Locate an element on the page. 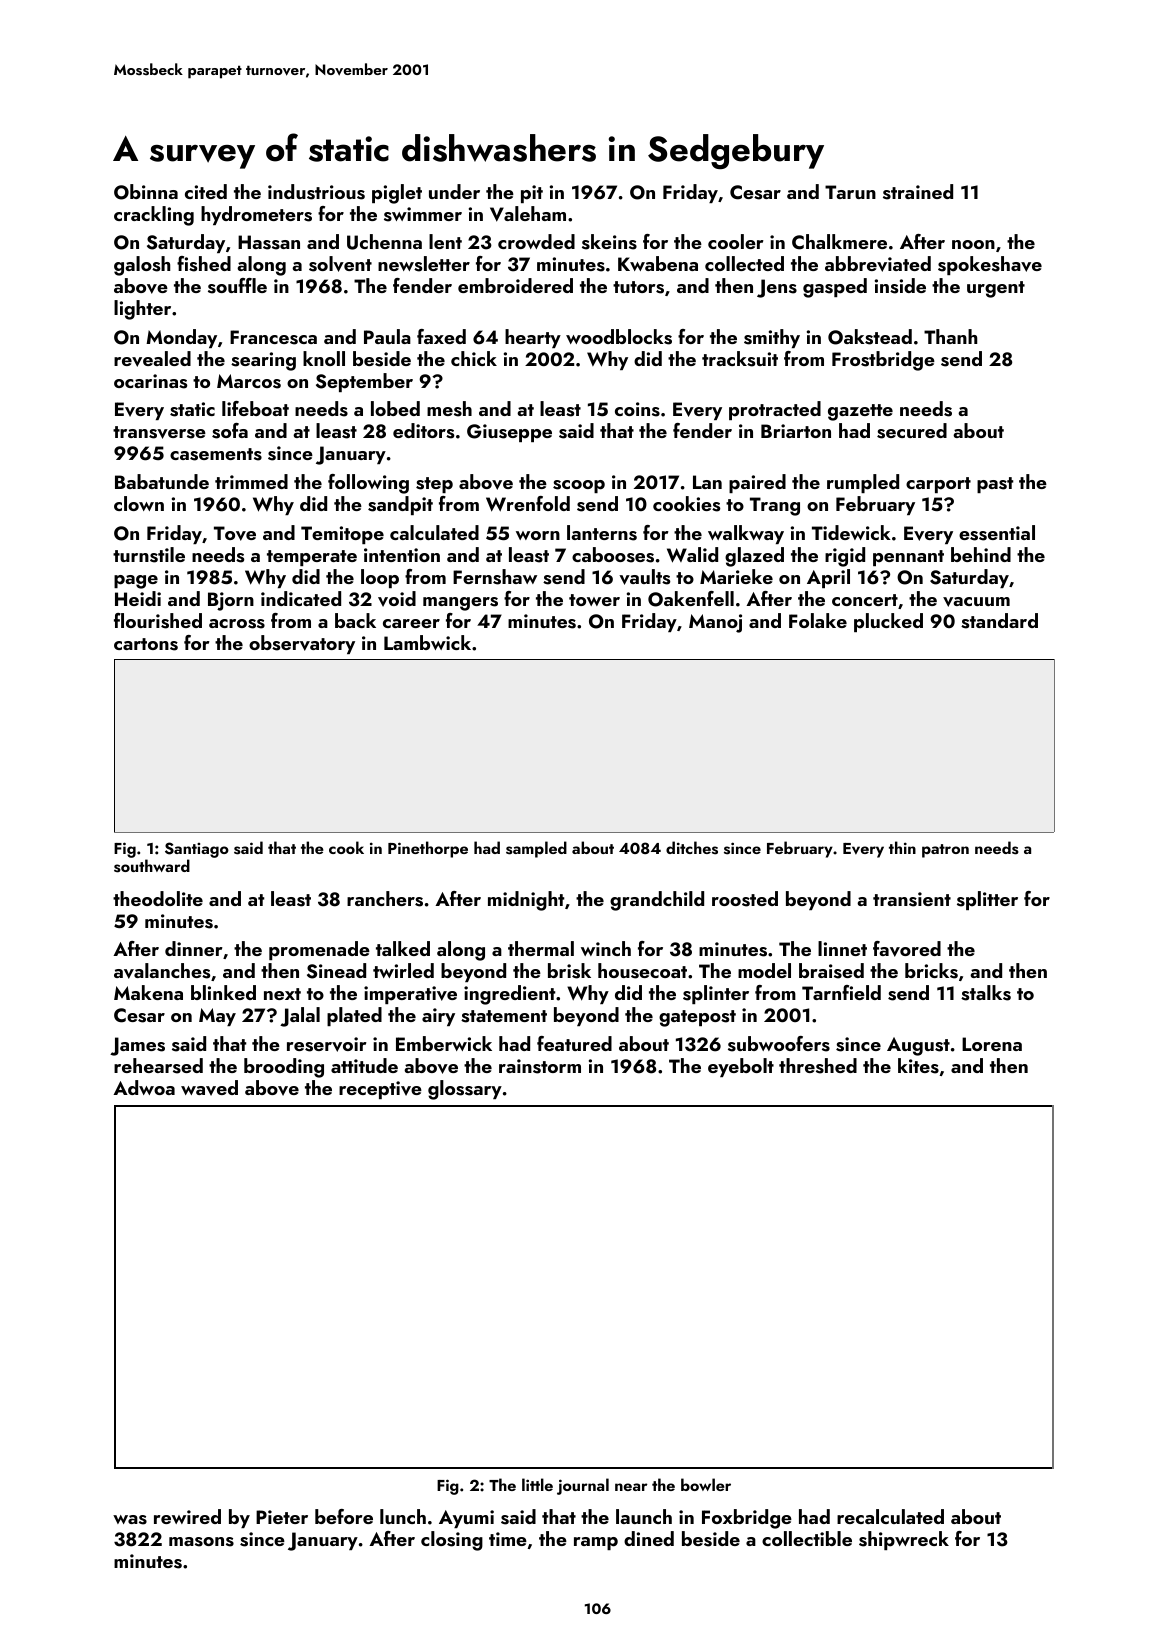  Pieter is located at coordinates (282, 1517).
